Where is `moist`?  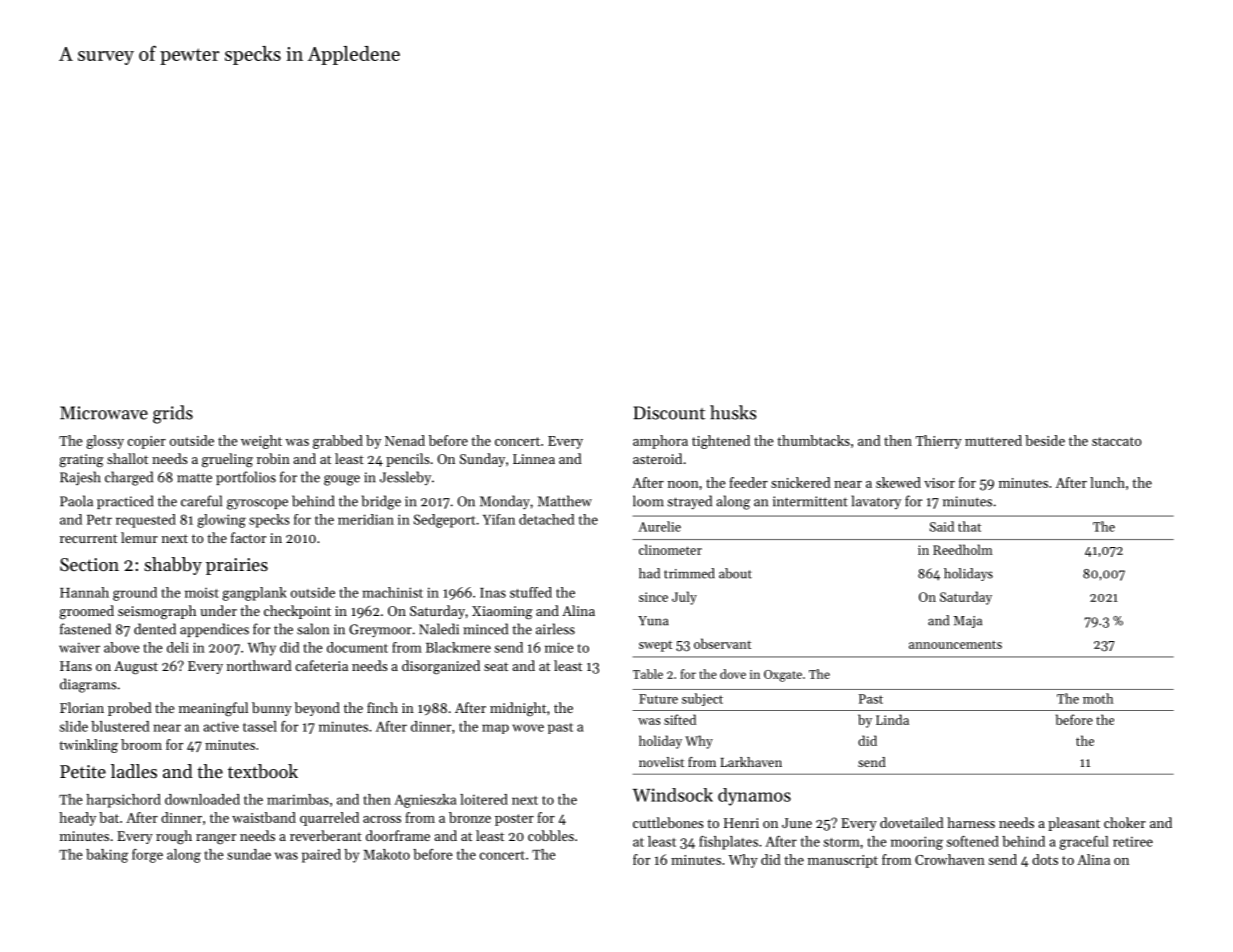 moist is located at coordinates (202, 593).
